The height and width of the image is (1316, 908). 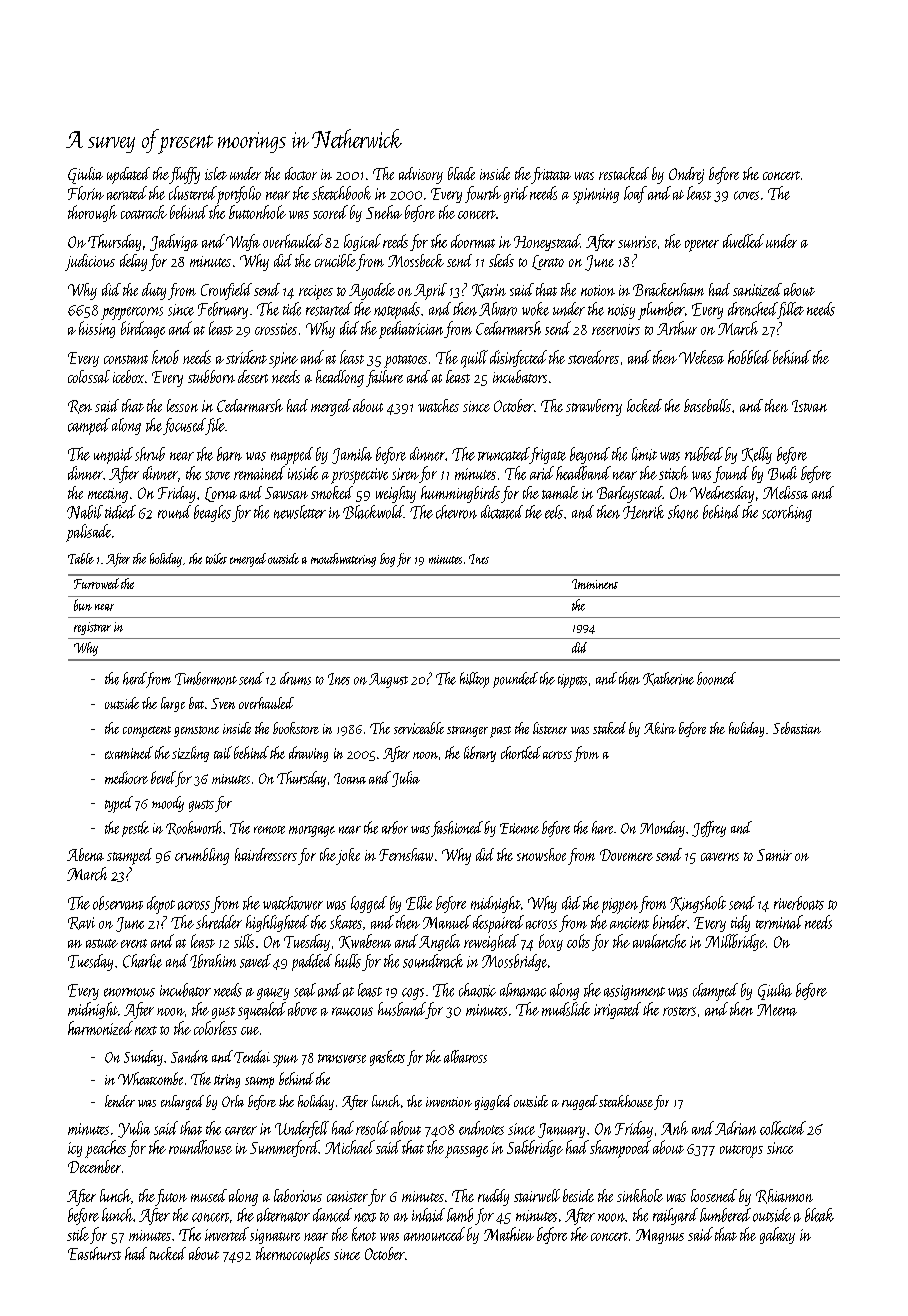 What do you see at coordinates (416, 260) in the image?
I see `Mossbeck` at bounding box center [416, 260].
